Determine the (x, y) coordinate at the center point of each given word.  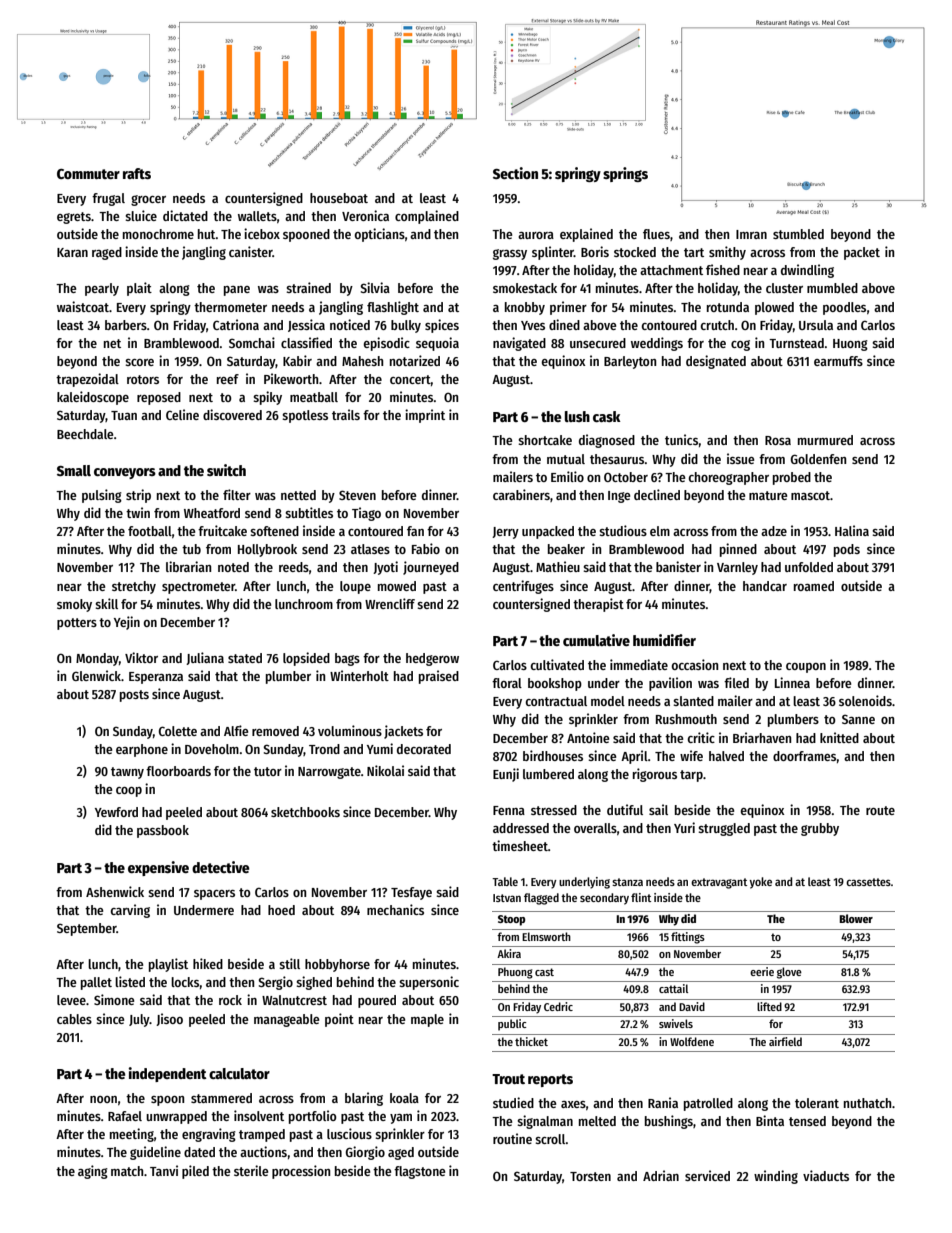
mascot (810, 495)
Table (505, 881)
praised (439, 677)
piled (195, 1172)
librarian (188, 566)
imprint (425, 416)
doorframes (805, 756)
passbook (163, 831)
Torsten (590, 1176)
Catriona (236, 324)
